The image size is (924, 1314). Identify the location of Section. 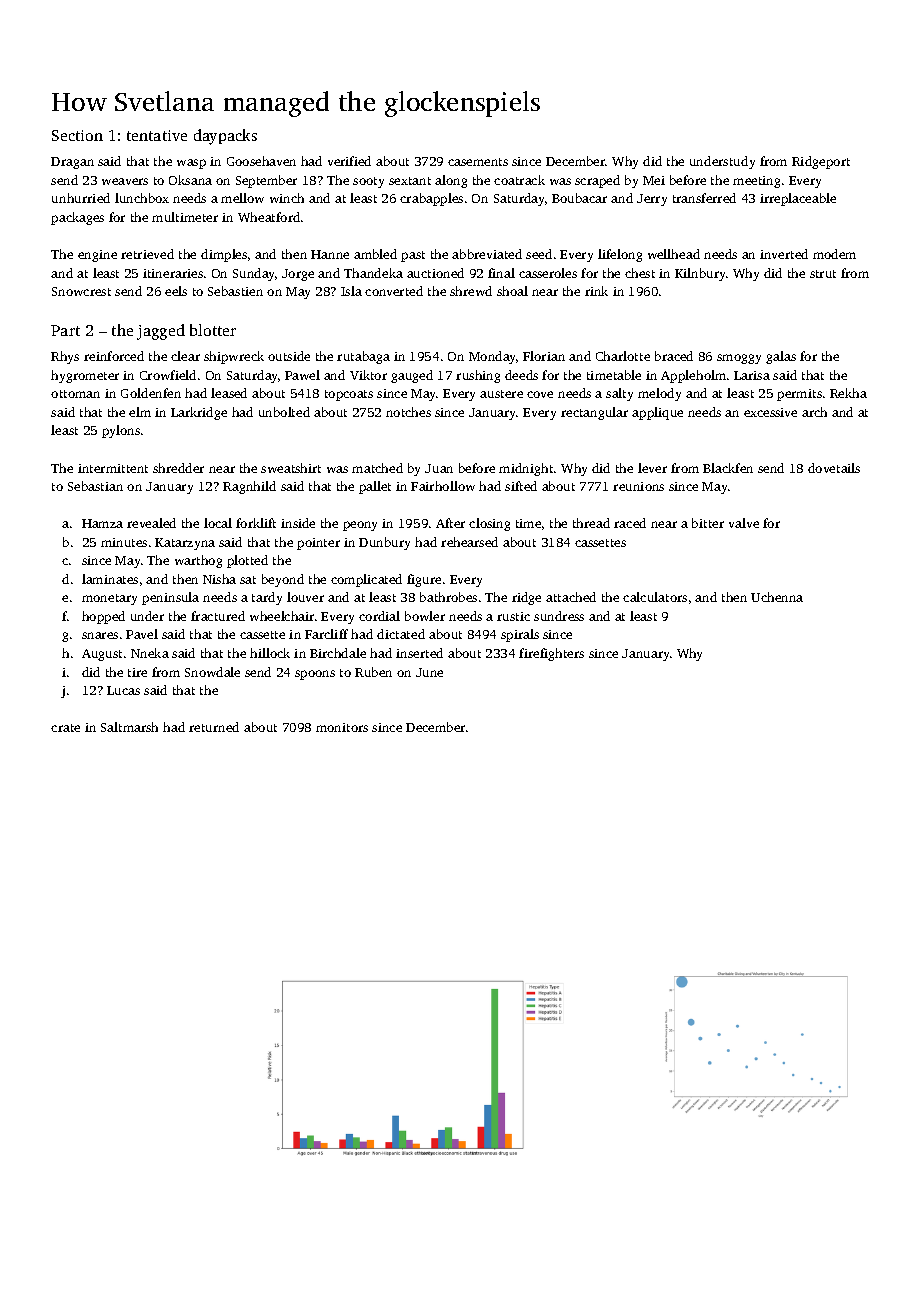
(77, 135).
